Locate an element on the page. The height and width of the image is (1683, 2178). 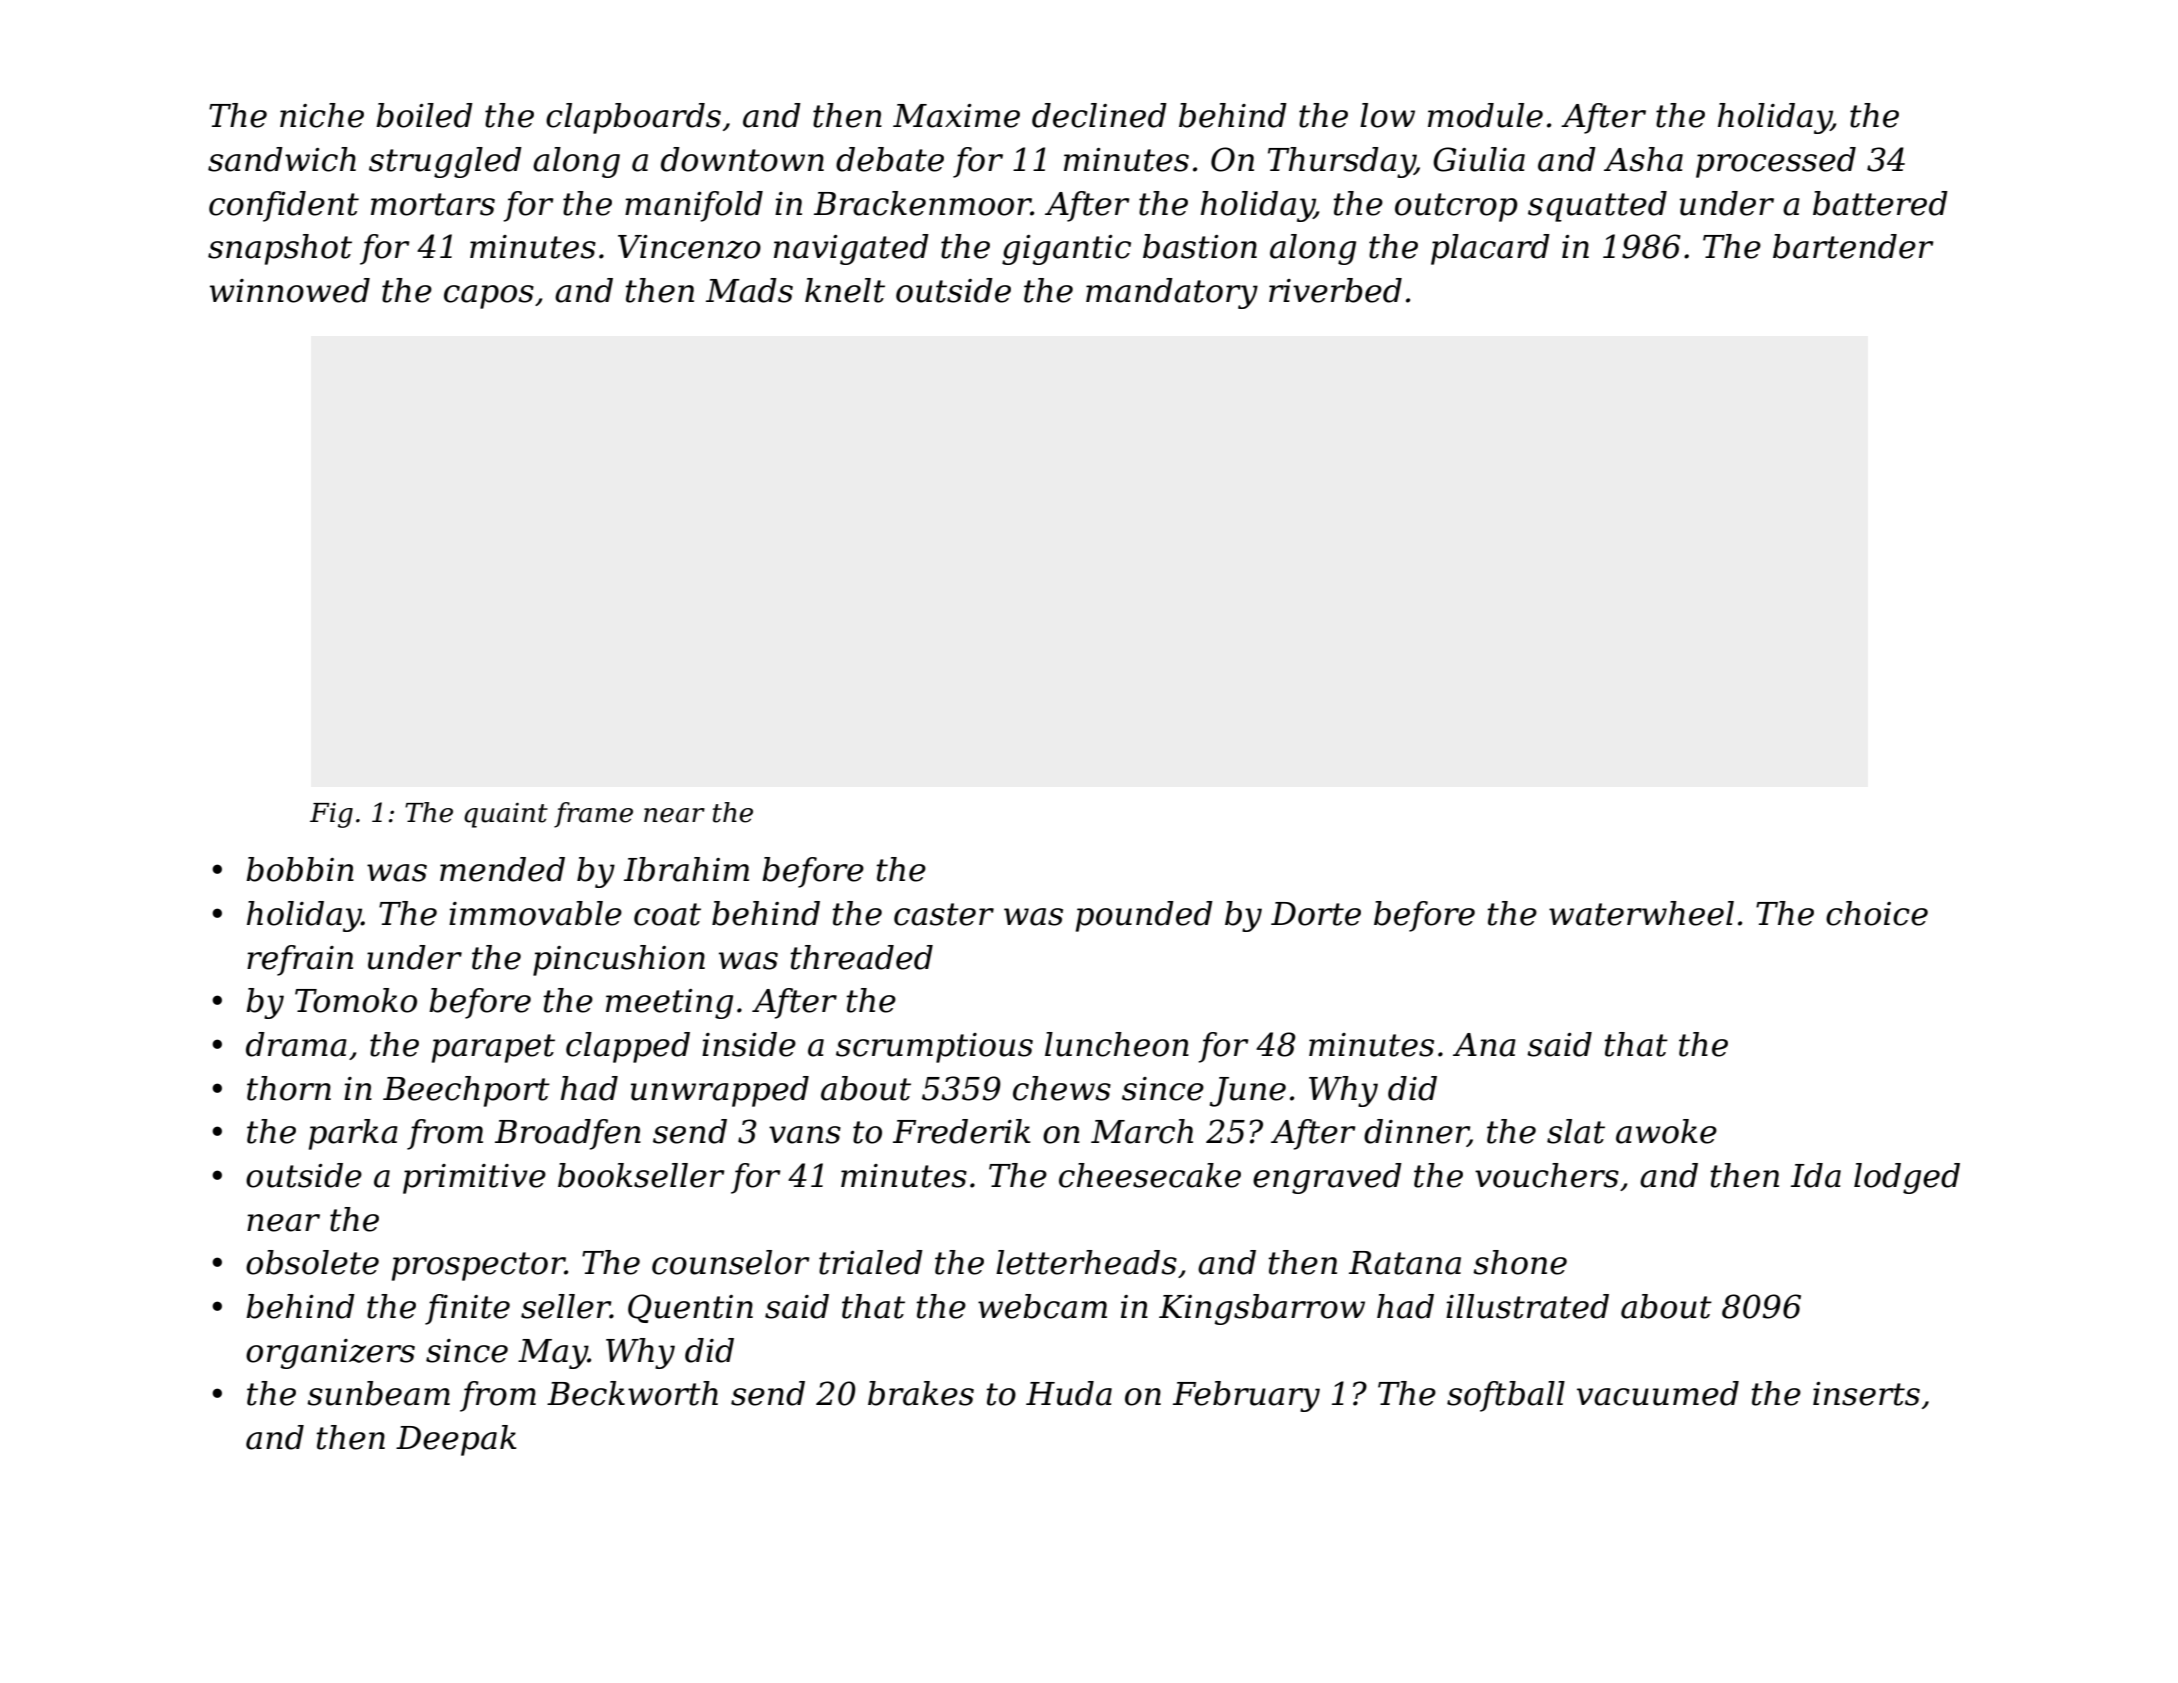
Deepak is located at coordinates (456, 1440).
